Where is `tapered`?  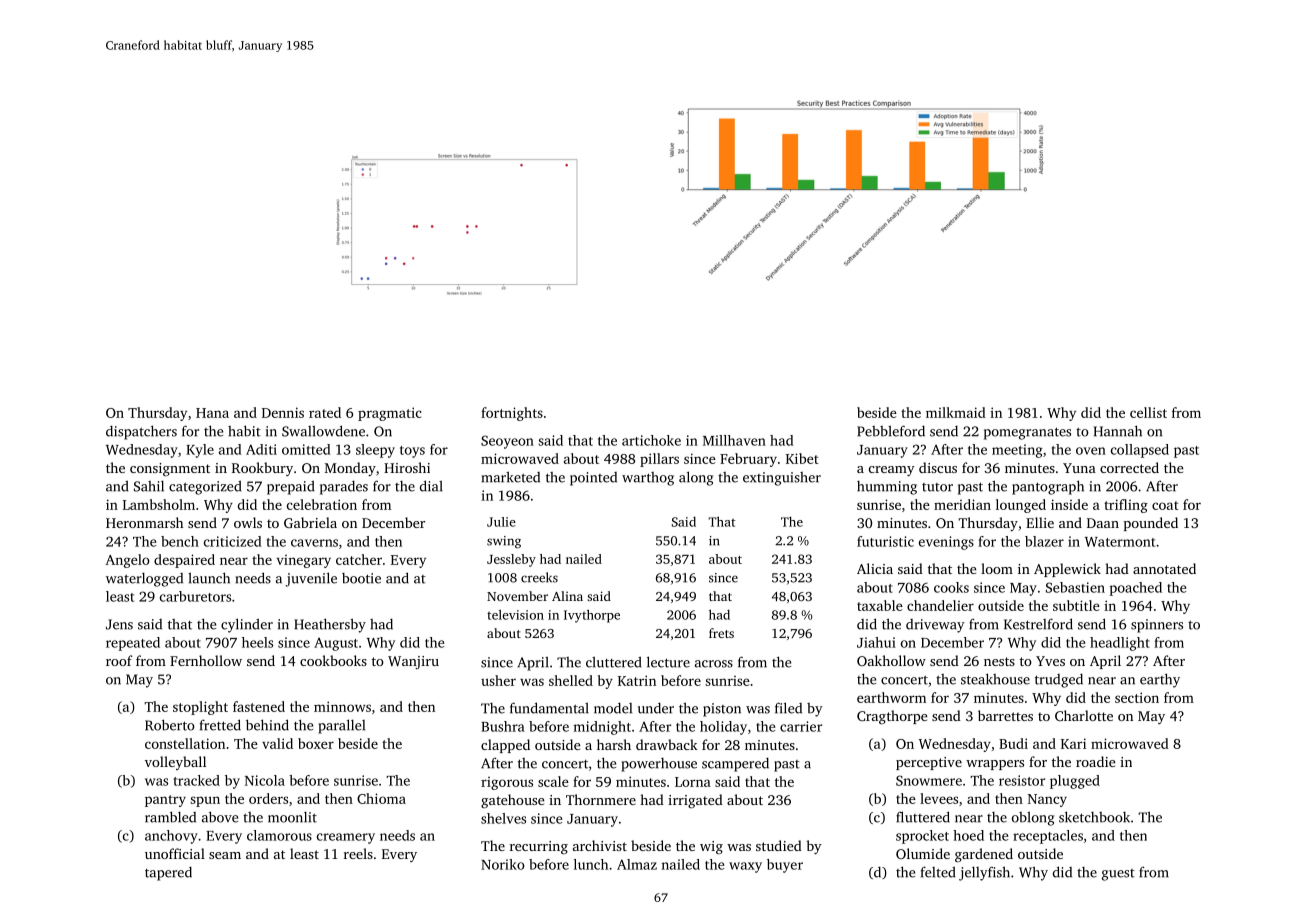
tapered is located at coordinates (168, 874).
